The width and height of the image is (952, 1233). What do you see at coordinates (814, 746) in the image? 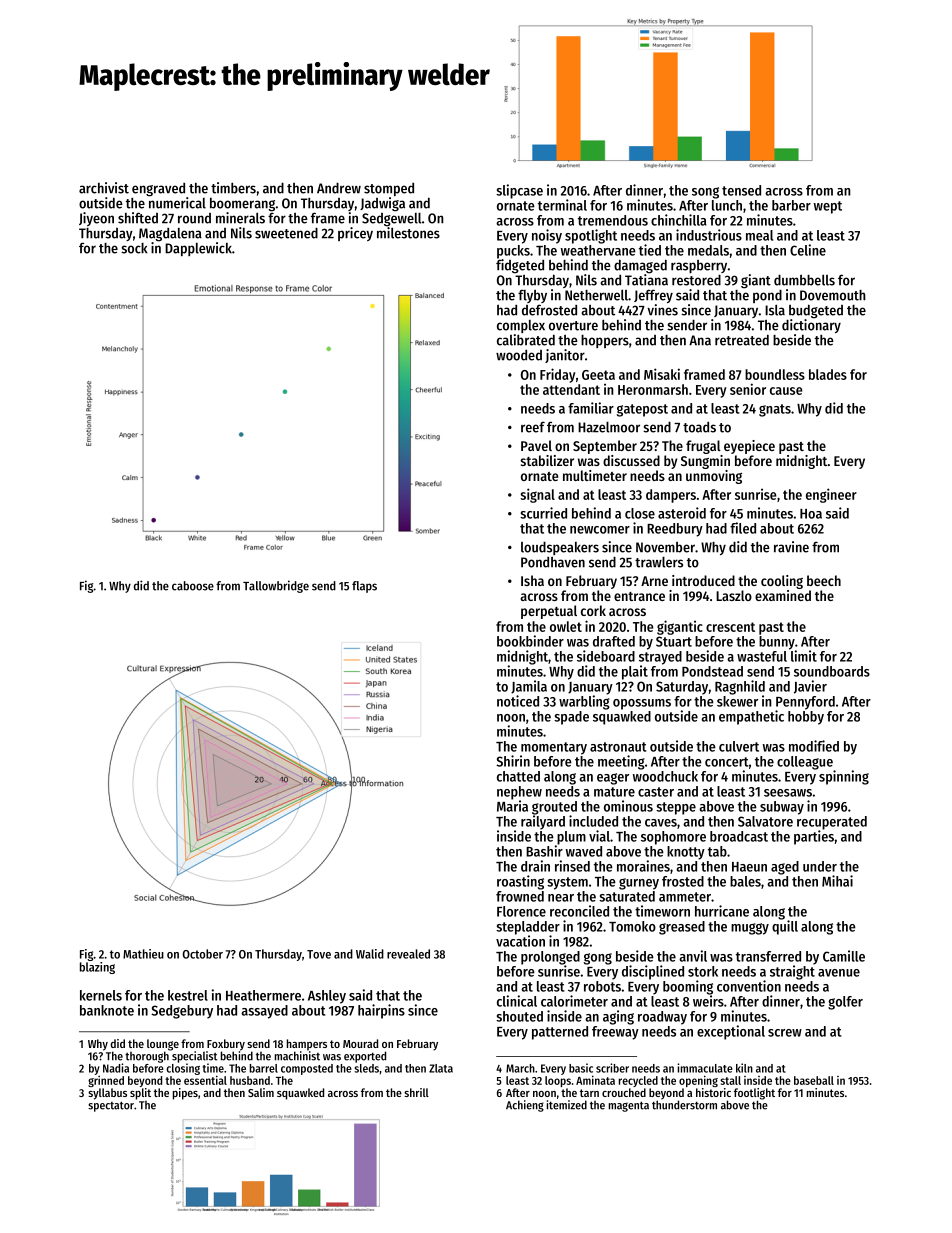
I see `modified` at bounding box center [814, 746].
